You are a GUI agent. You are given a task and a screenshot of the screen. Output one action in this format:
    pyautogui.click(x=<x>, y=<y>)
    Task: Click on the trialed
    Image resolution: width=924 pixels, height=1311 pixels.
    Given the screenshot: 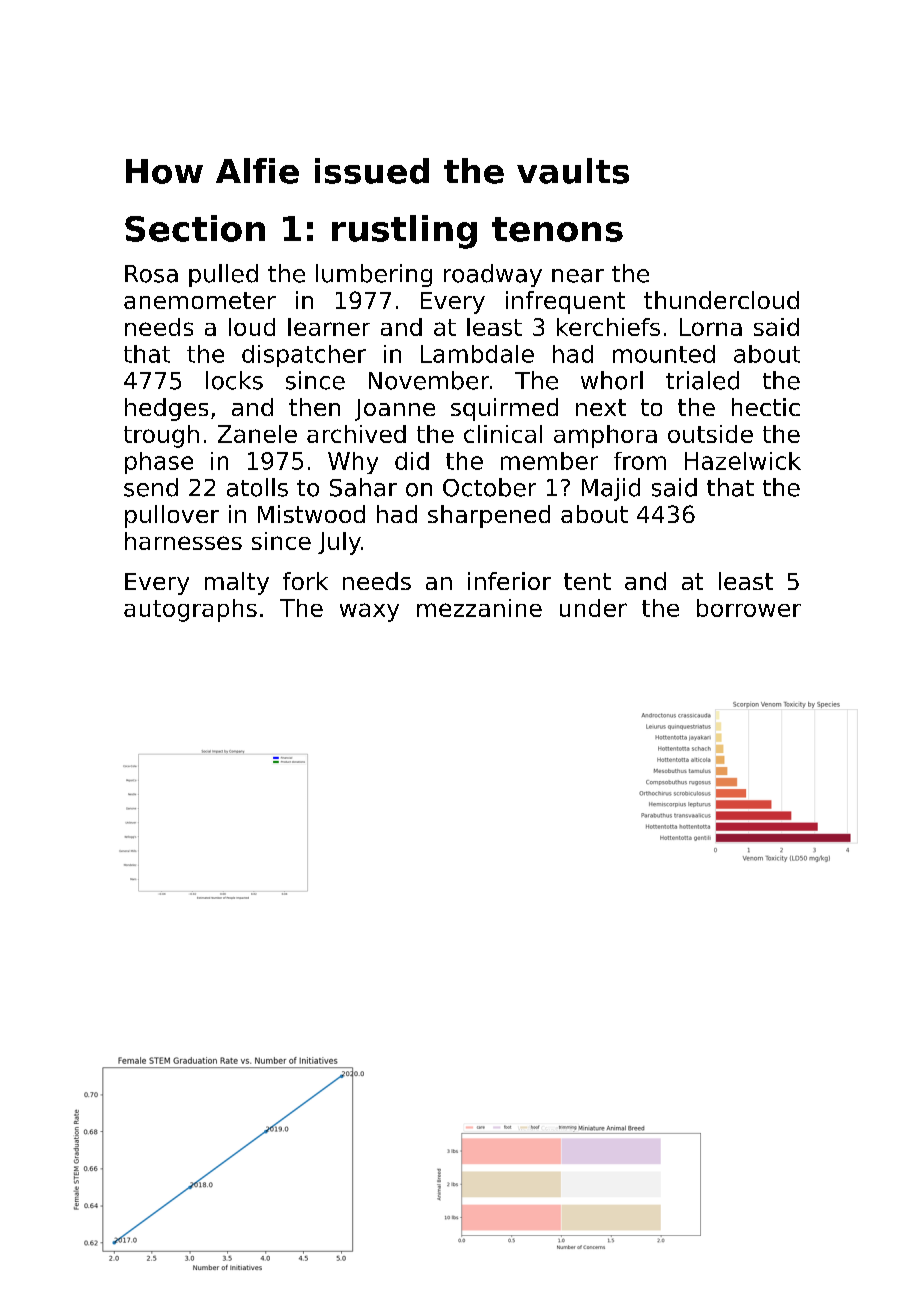 What is the action you would take?
    pyautogui.click(x=702, y=380)
